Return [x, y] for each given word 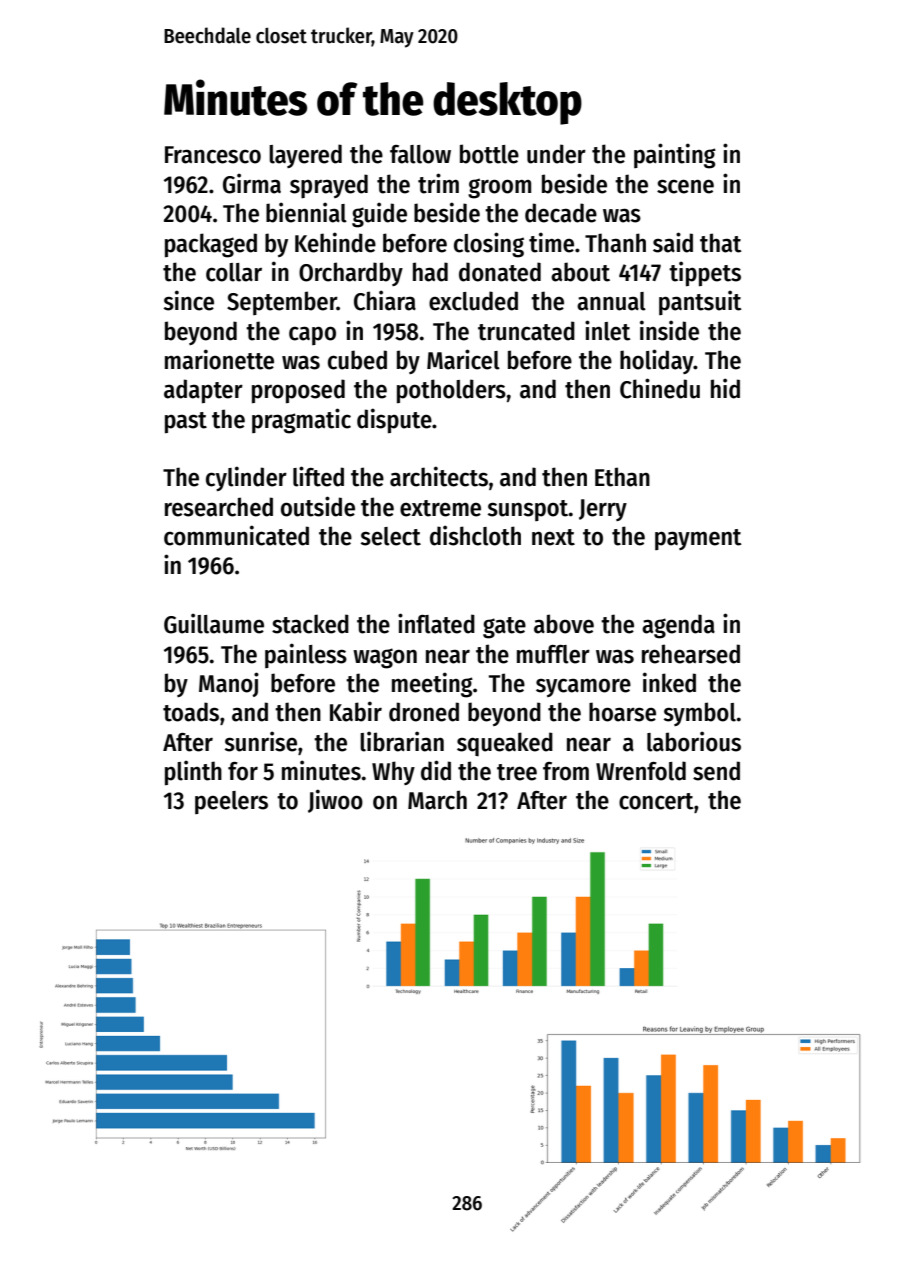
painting [675, 156]
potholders [451, 391]
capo [312, 335]
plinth [193, 772]
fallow [420, 154]
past [186, 422]
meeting [432, 685]
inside [669, 330]
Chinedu [660, 388]
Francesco [213, 155]
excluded [473, 301]
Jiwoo [335, 801]
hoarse [622, 712]
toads [191, 712]
